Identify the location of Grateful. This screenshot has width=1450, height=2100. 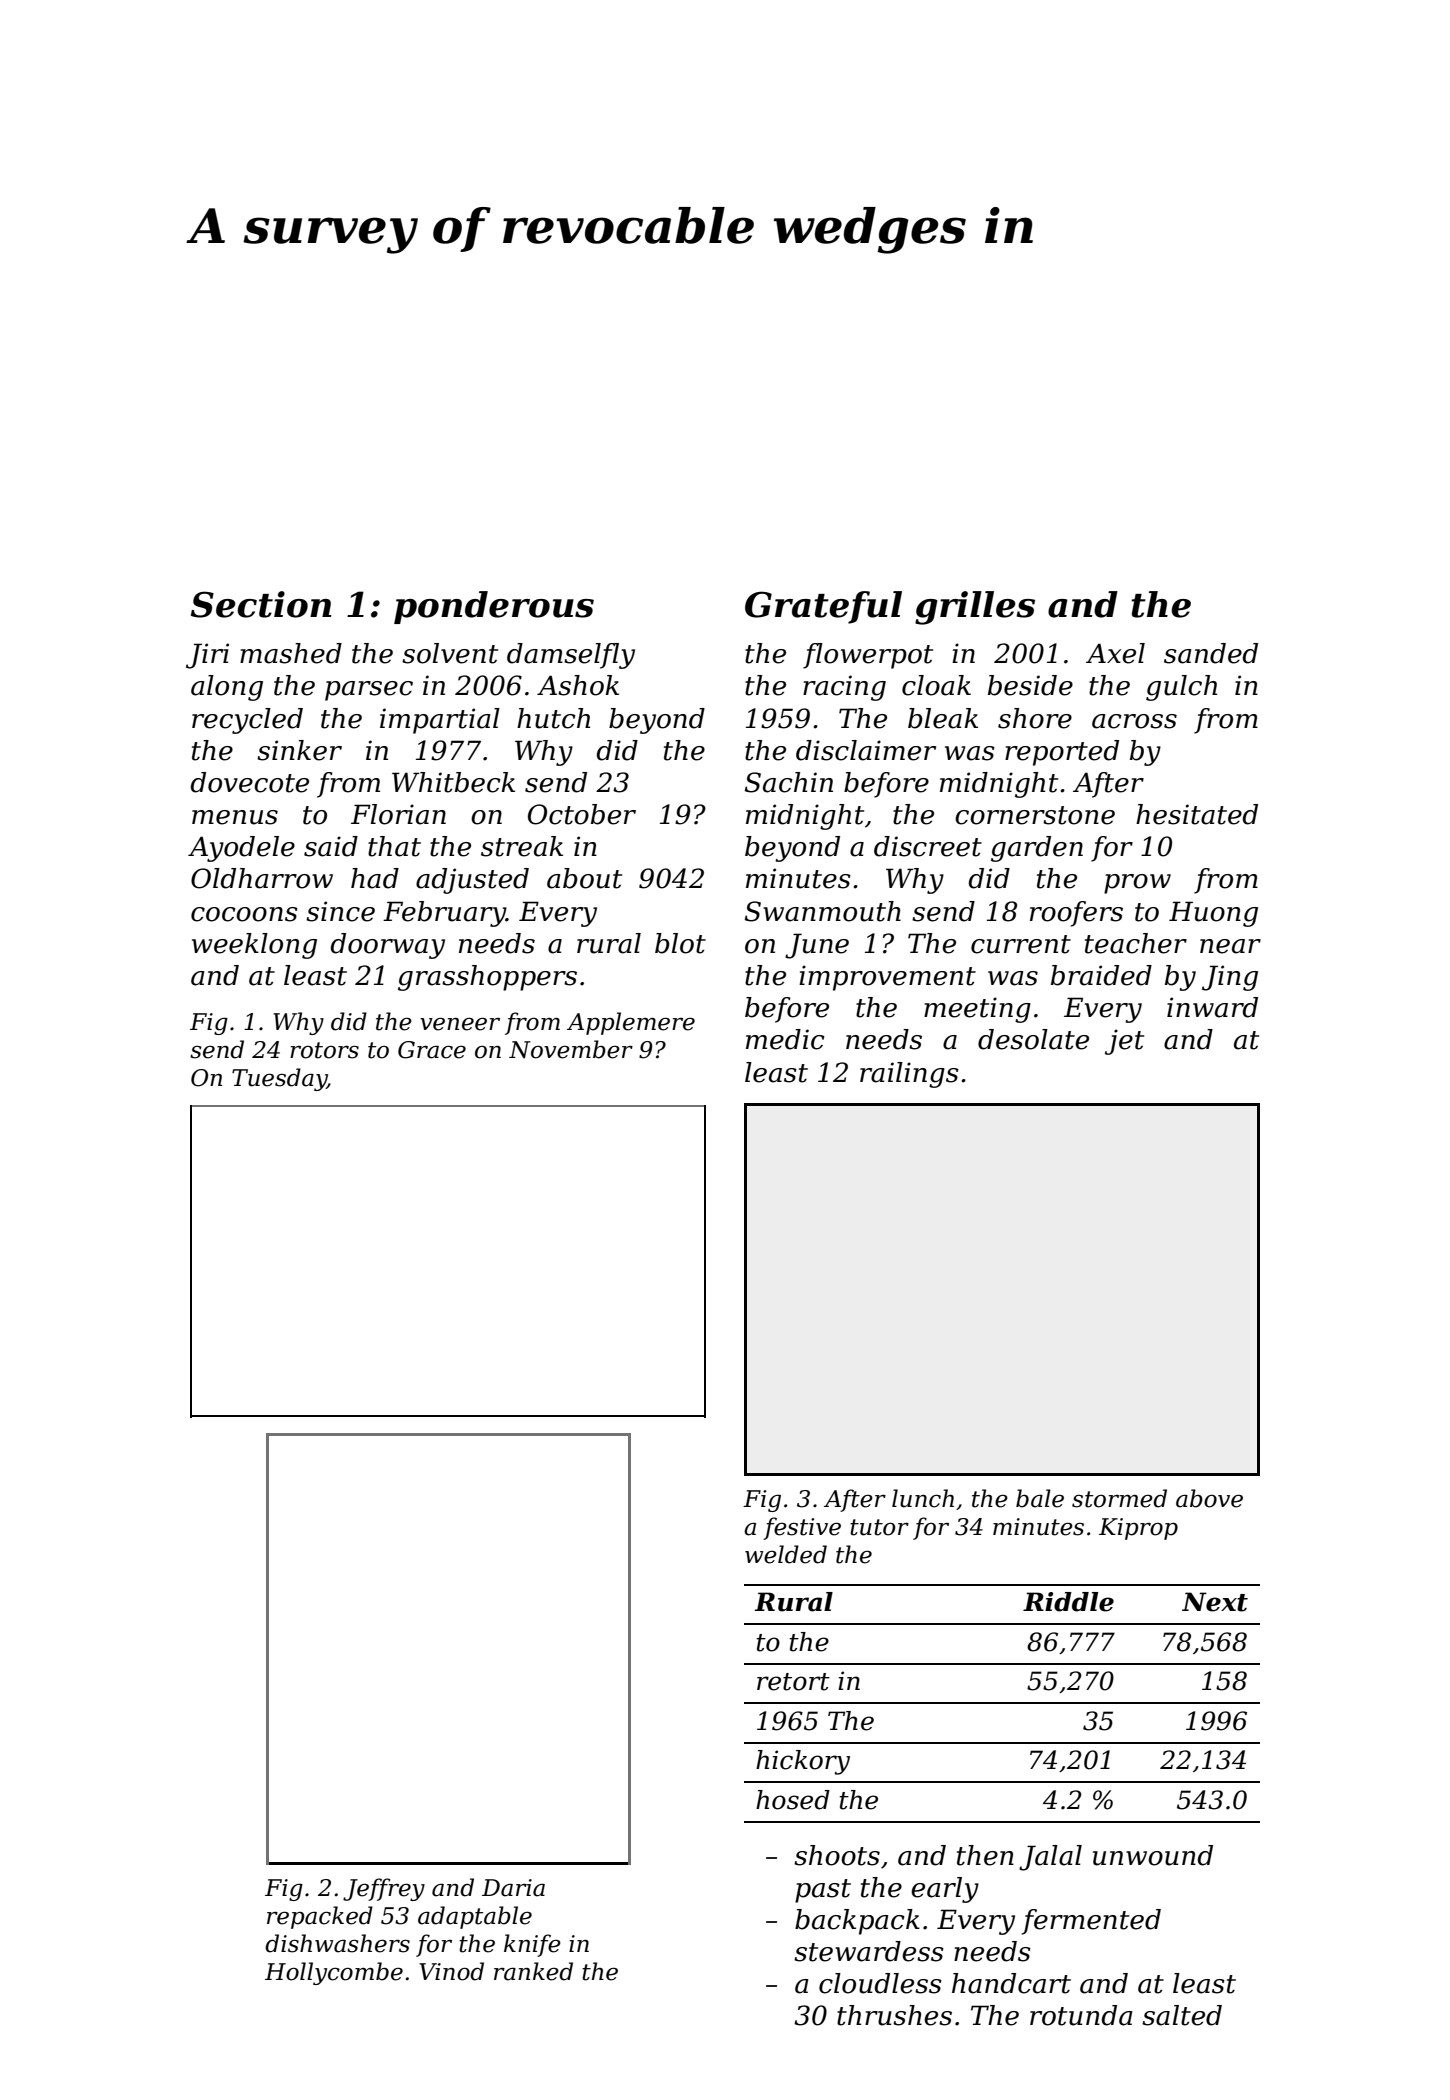
(823, 607).
